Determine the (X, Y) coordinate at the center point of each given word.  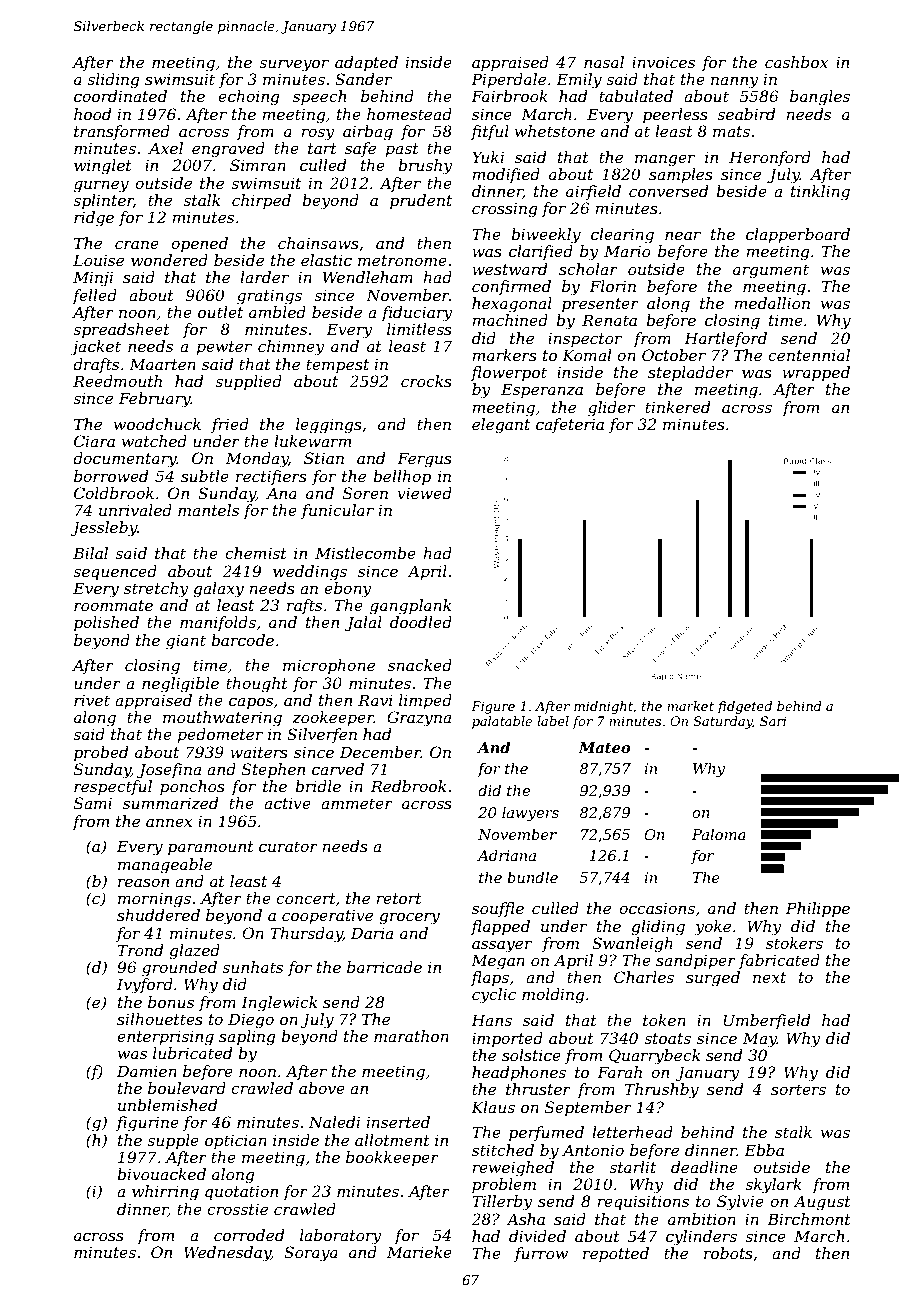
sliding (113, 81)
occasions (657, 908)
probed (101, 753)
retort (399, 898)
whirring (165, 1193)
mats (731, 131)
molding (553, 996)
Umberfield (767, 1021)
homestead (409, 114)
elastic (326, 260)
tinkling (820, 193)
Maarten (162, 364)
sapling (247, 1038)
